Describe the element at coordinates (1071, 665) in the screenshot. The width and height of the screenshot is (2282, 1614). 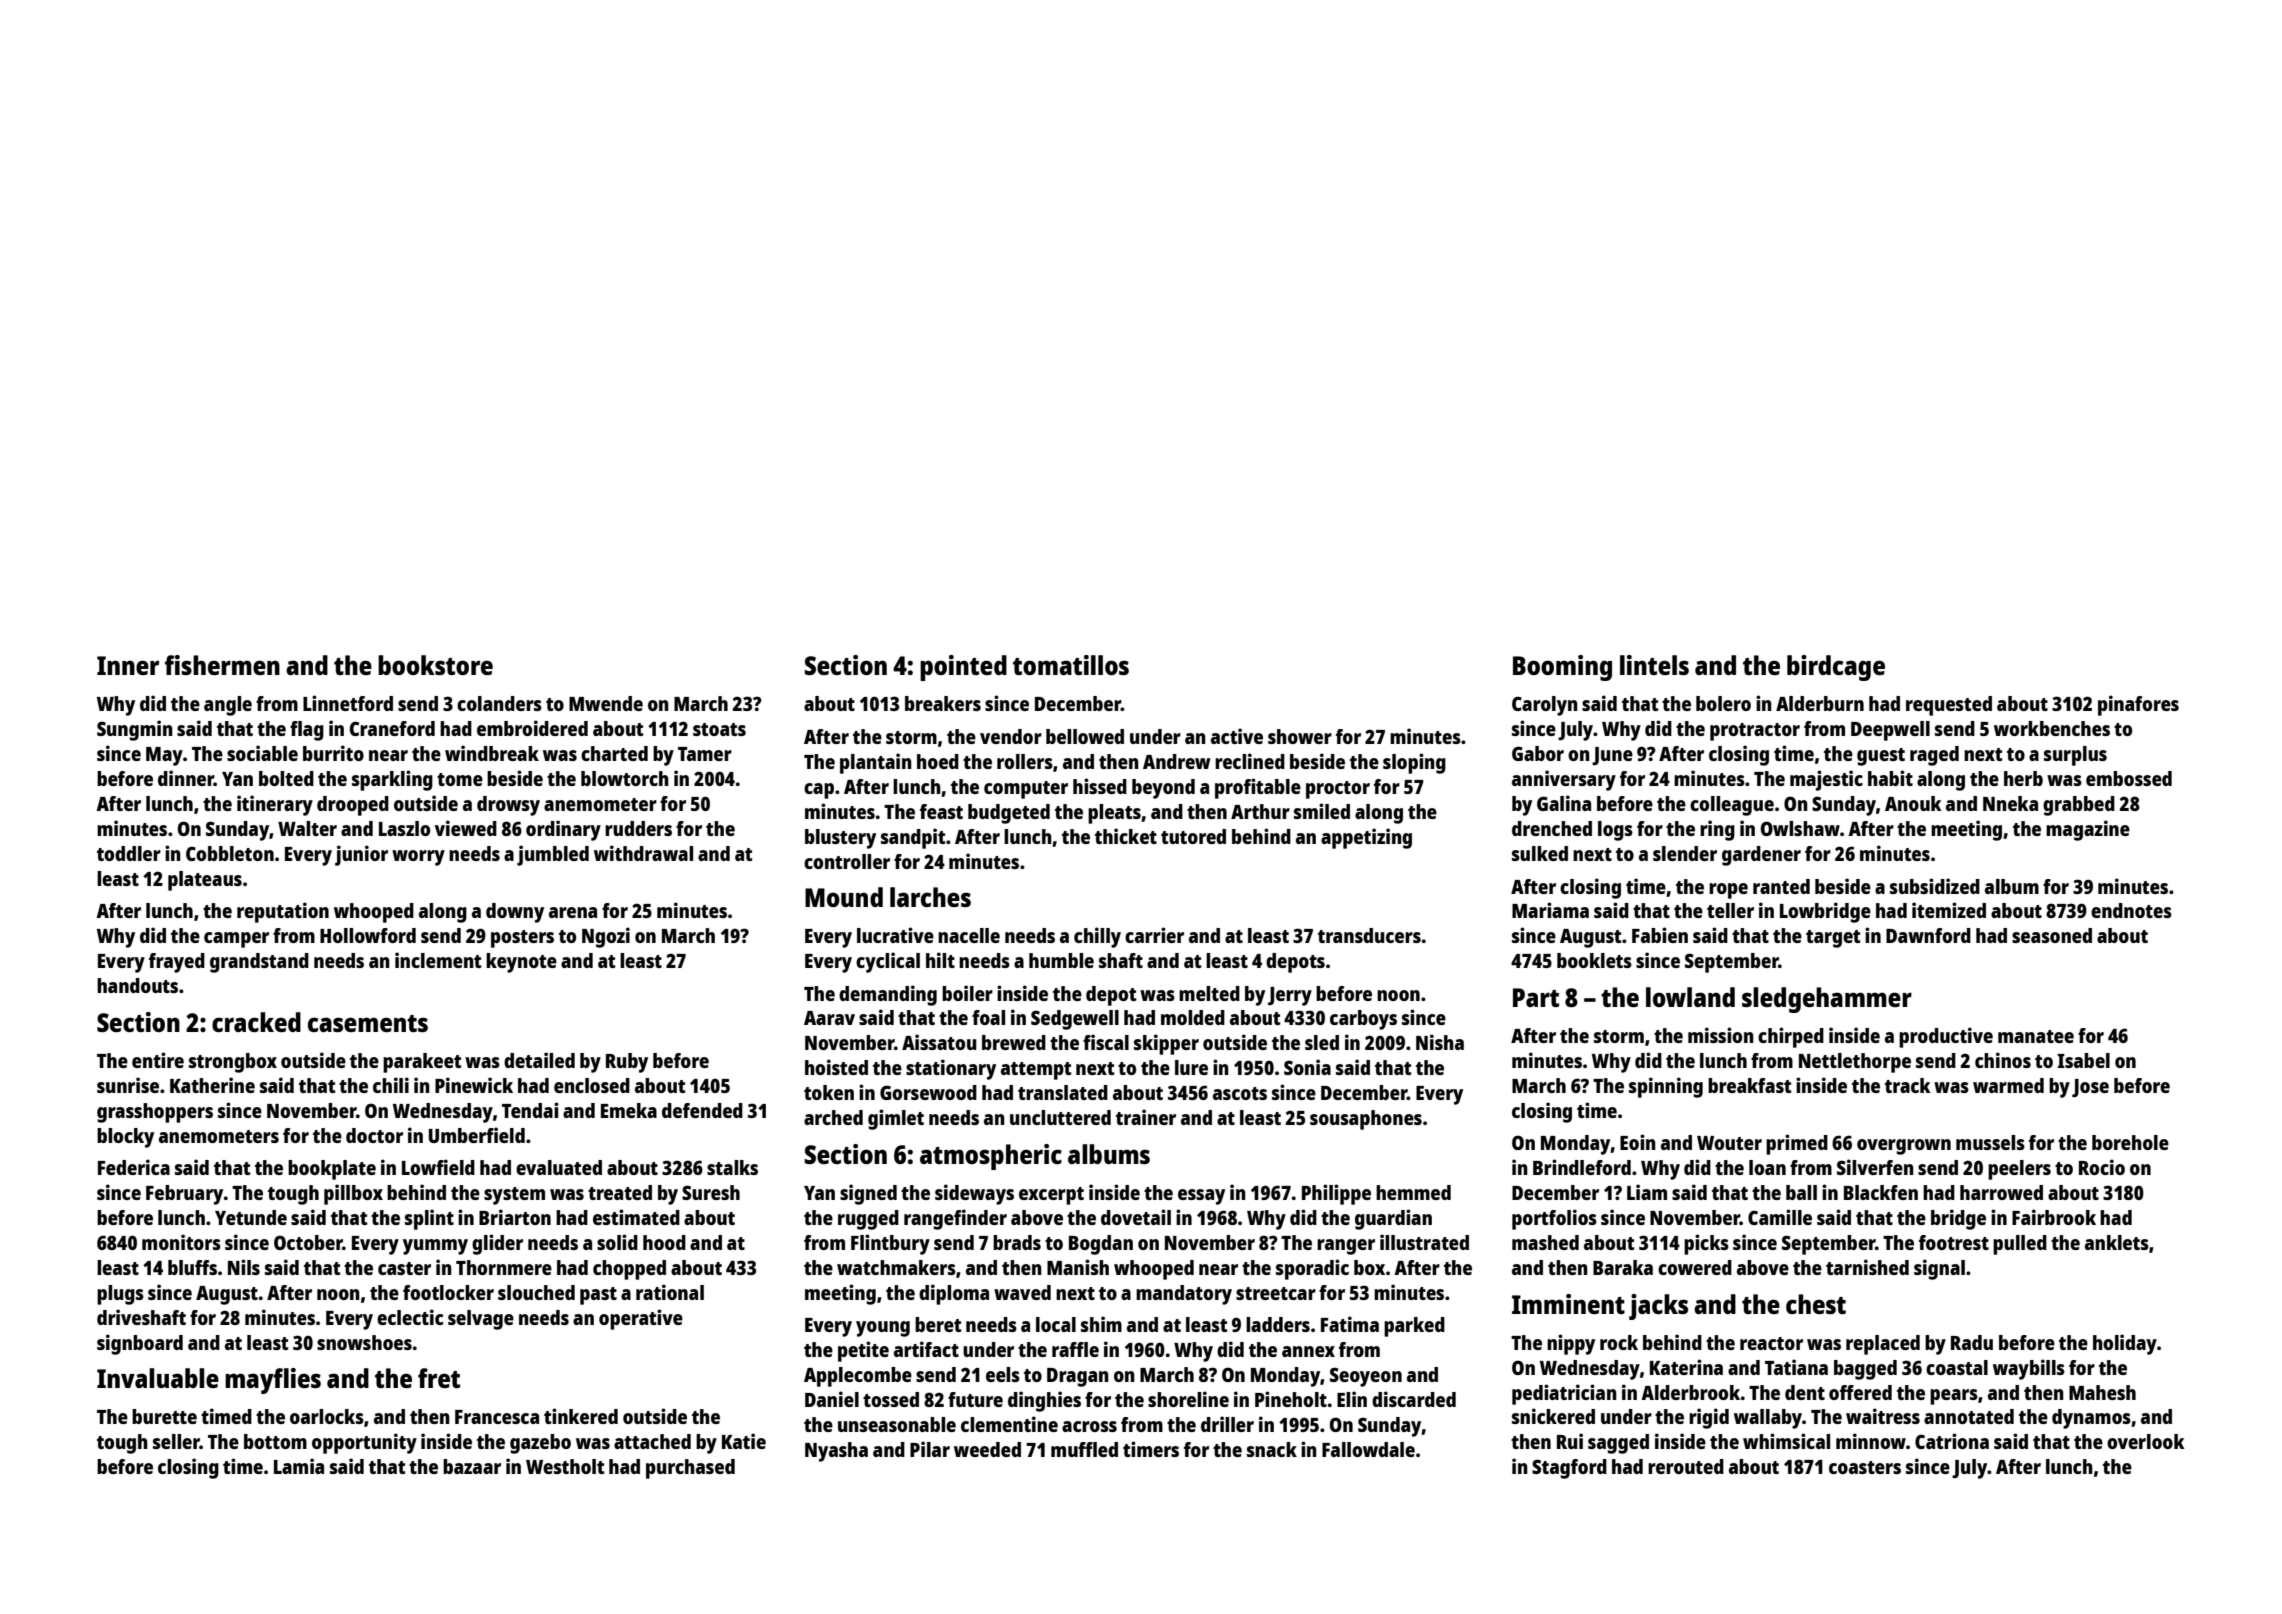
I see `tomatillos` at that location.
